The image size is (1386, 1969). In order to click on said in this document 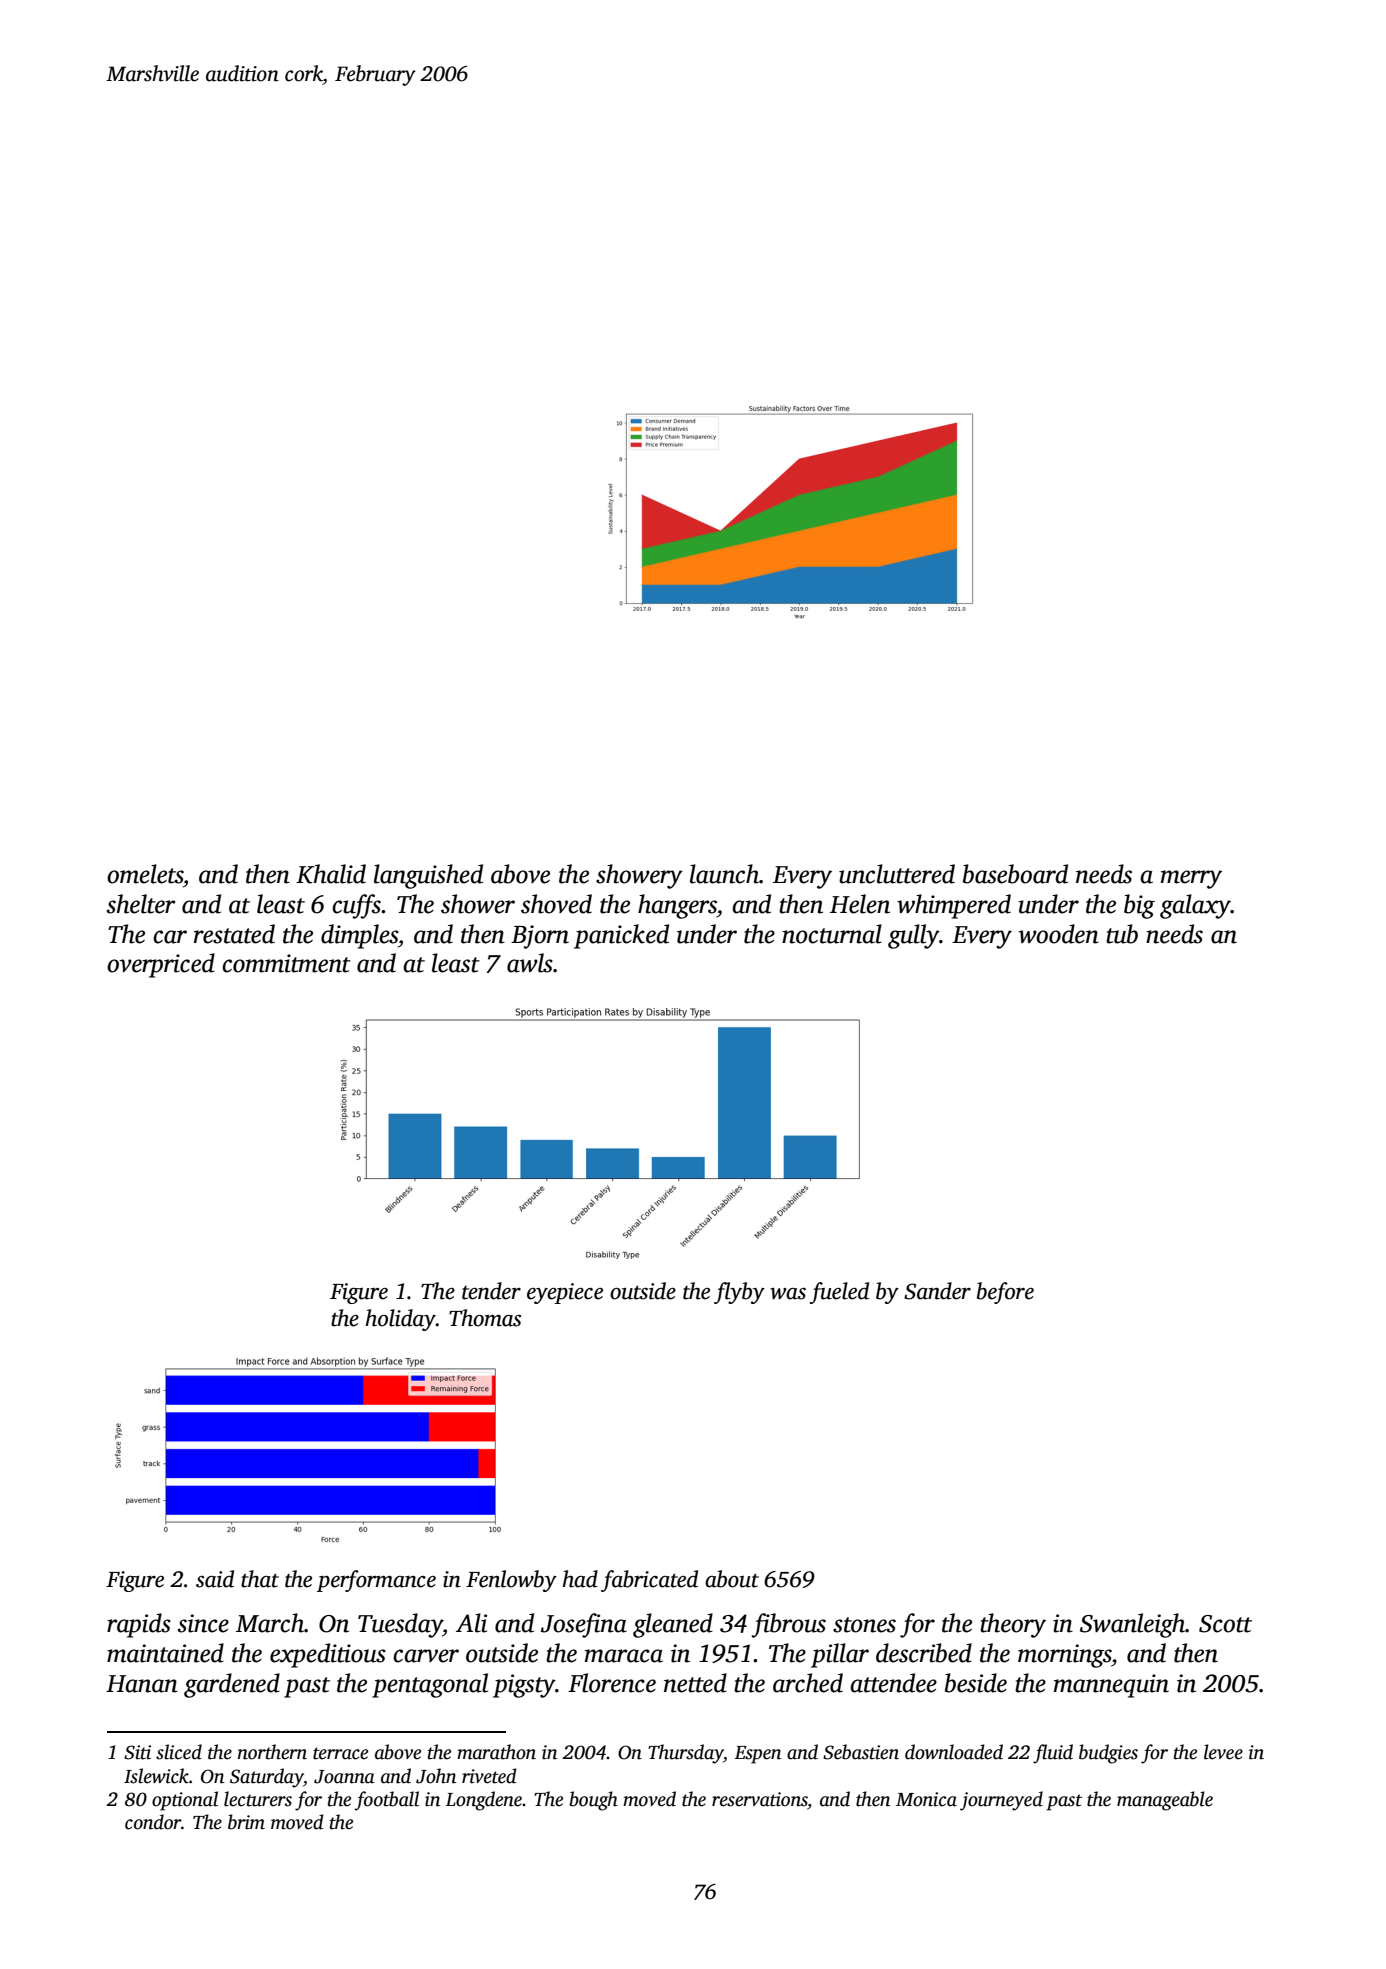, I will do `click(215, 1579)`.
